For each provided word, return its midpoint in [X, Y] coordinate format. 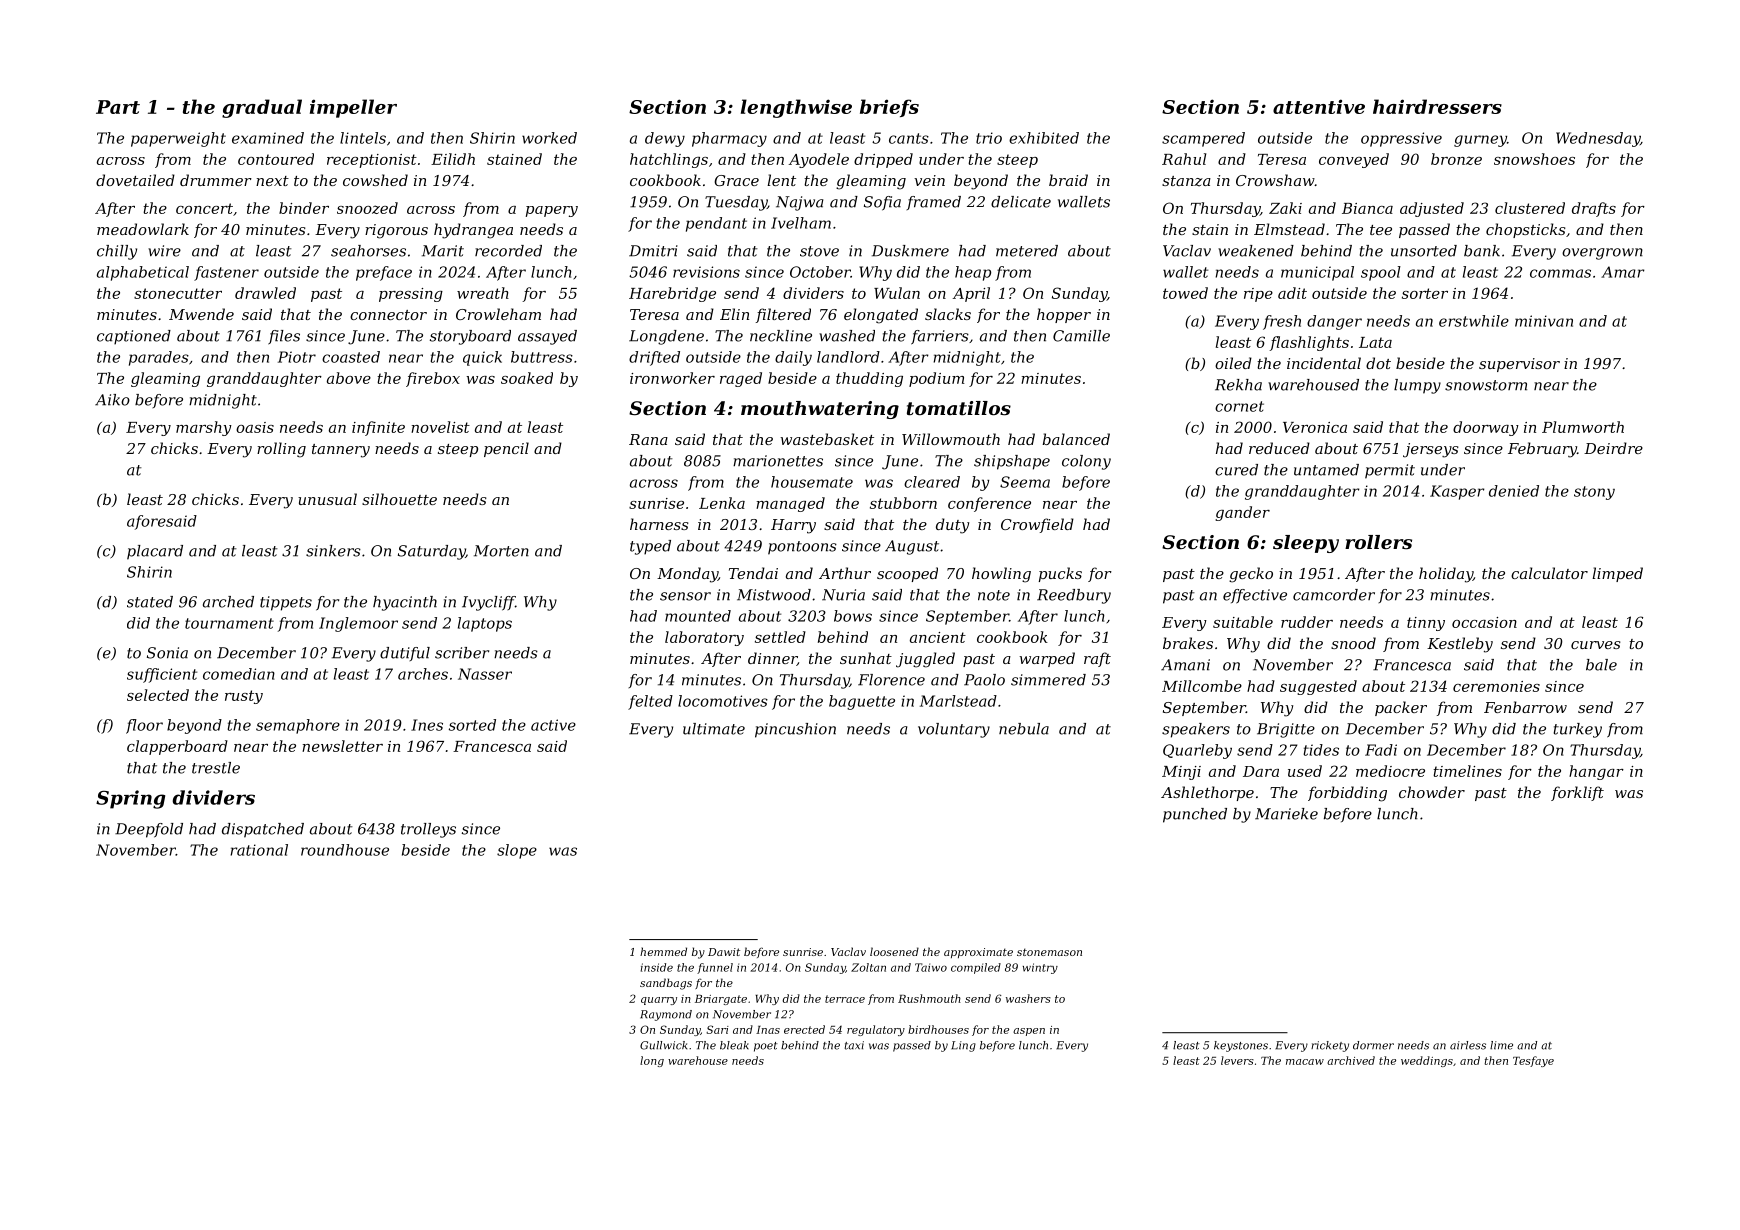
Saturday [431, 552]
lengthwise [796, 108]
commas [1560, 273]
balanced [1076, 439]
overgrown [1602, 254]
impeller [353, 108]
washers [1028, 998]
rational [259, 850]
